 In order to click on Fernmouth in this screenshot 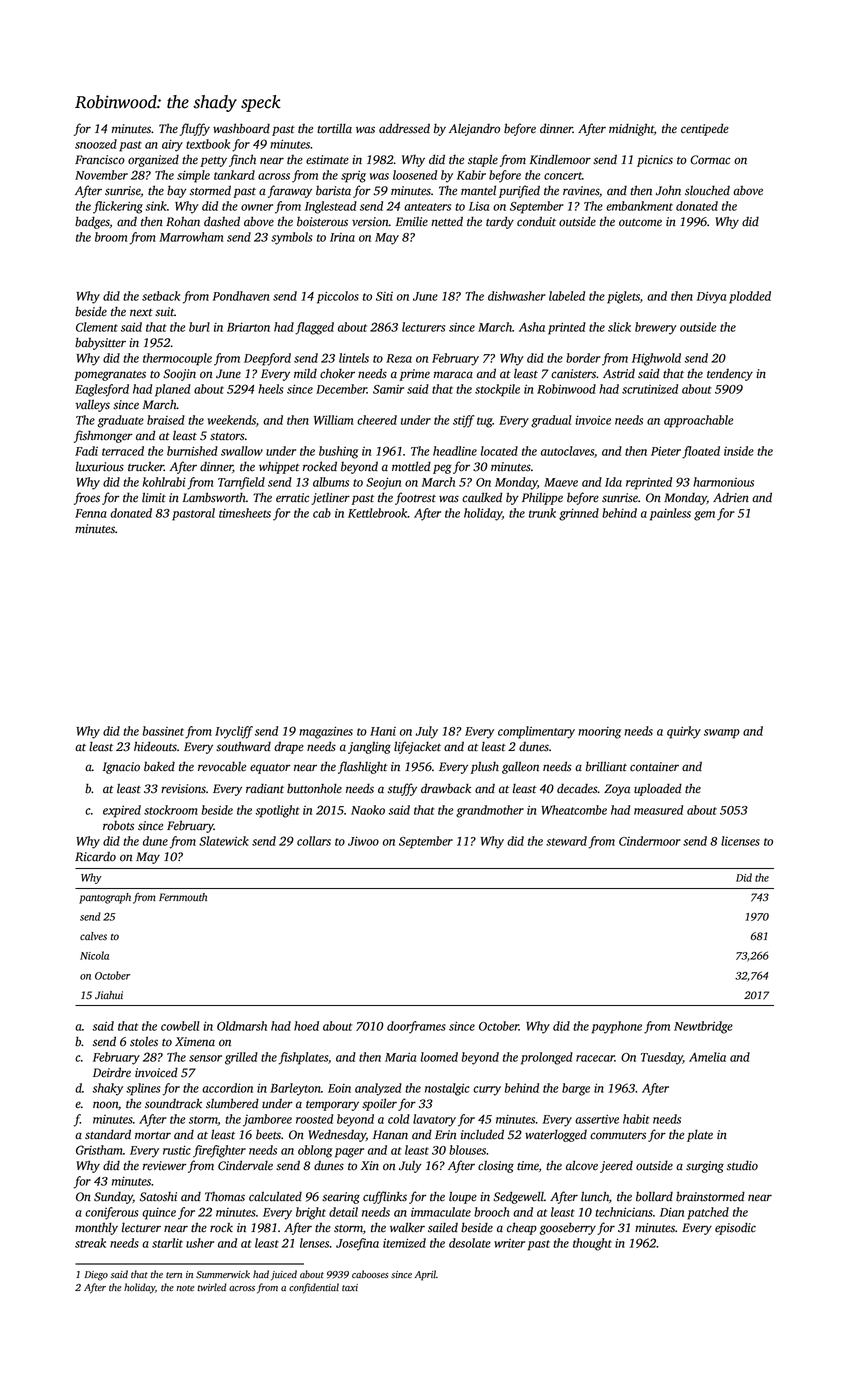, I will do `click(183, 897)`.
